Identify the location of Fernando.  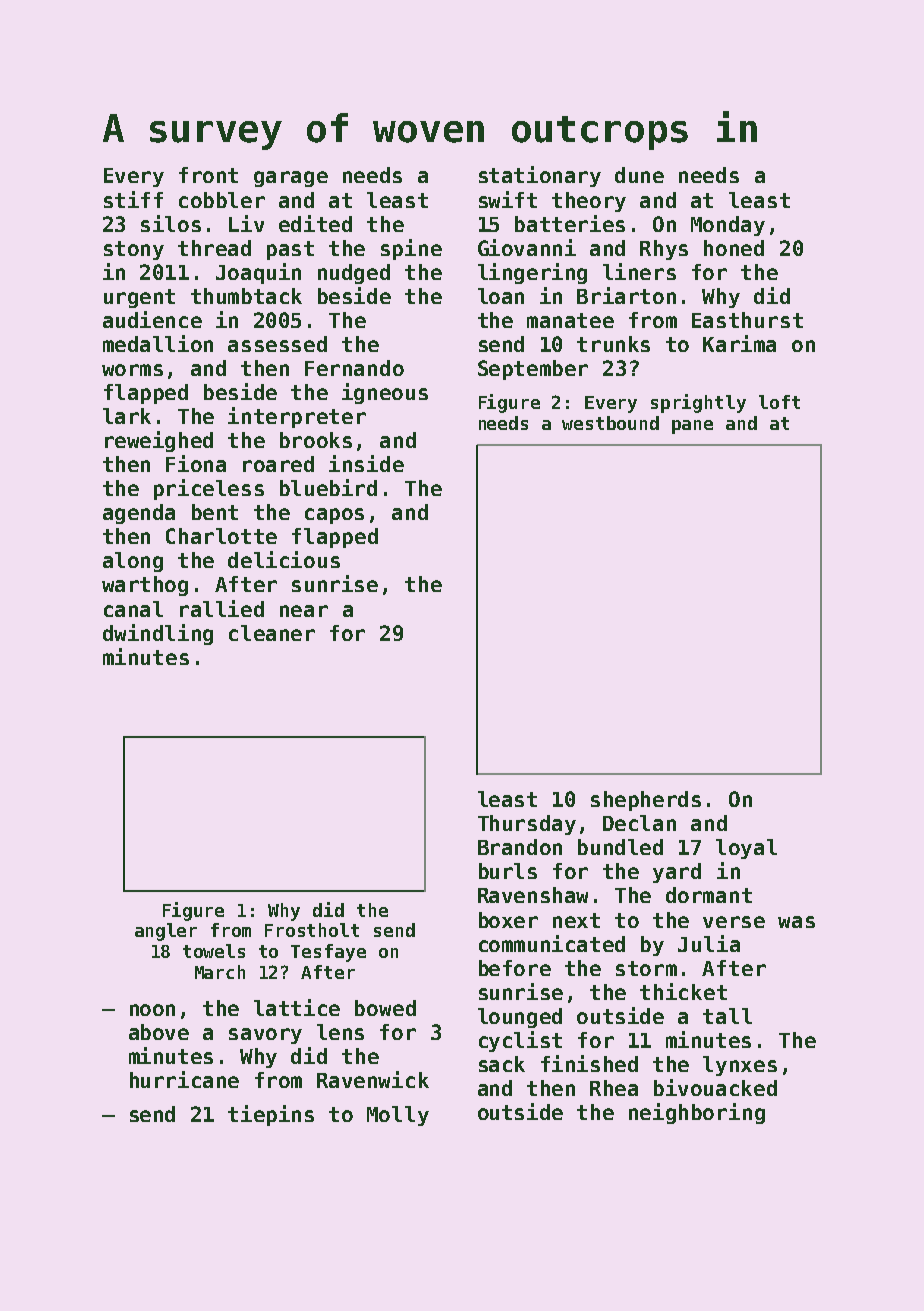
(354, 368).
